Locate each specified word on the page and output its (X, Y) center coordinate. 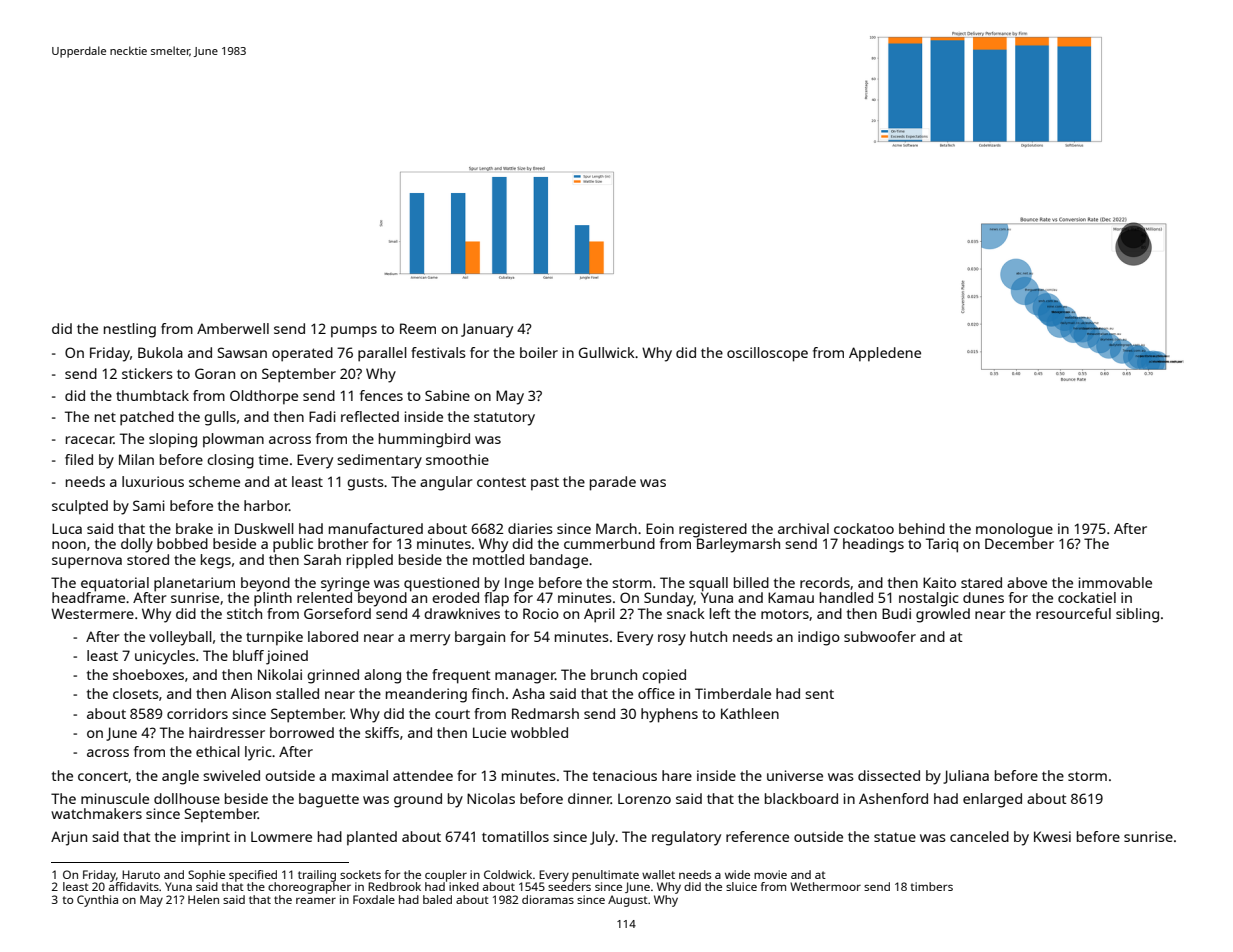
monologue (1014, 530)
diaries (530, 528)
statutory (504, 419)
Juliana (966, 777)
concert (103, 776)
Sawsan (242, 352)
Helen (203, 899)
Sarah (322, 559)
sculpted (80, 507)
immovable (1115, 582)
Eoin (660, 528)
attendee (423, 775)
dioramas (548, 899)
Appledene (885, 354)
